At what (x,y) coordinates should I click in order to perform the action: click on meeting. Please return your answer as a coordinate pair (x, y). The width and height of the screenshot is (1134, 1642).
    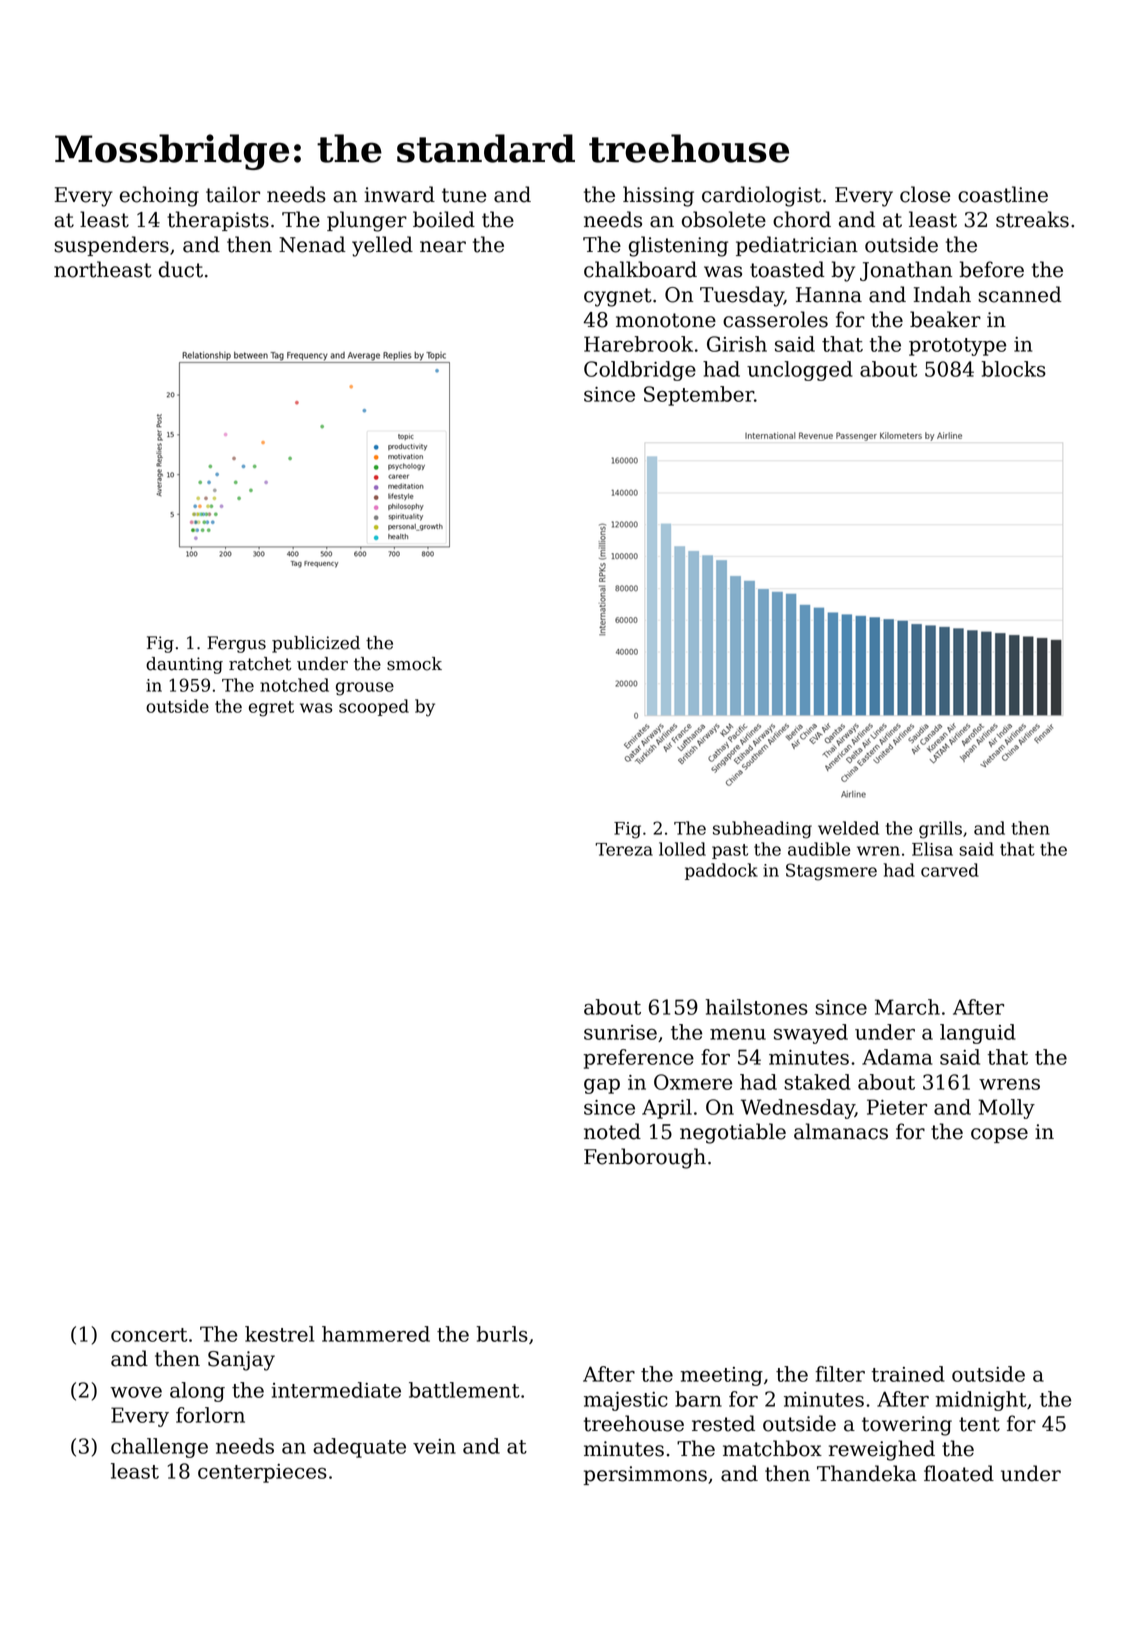
    Looking at the image, I should click on (721, 1376).
